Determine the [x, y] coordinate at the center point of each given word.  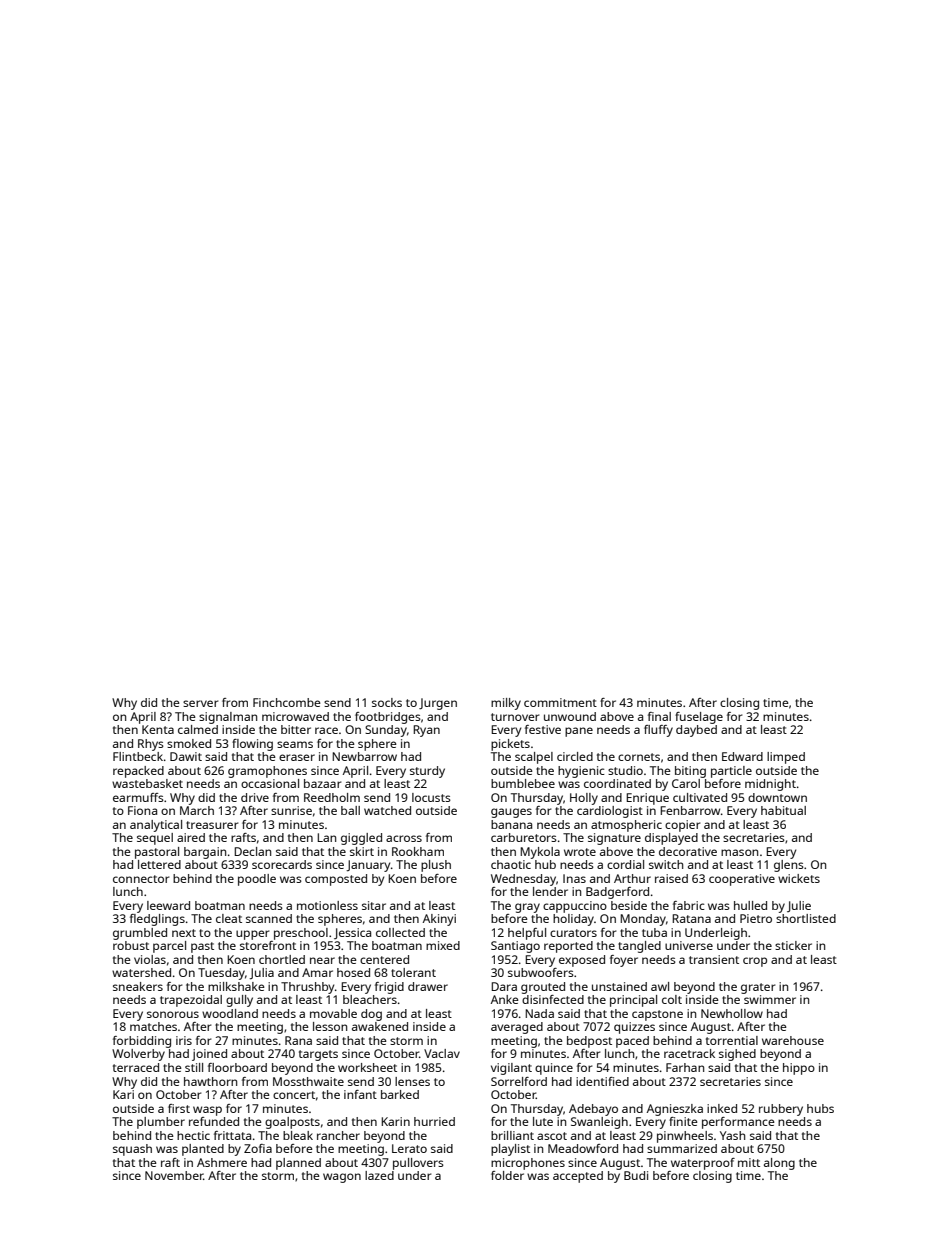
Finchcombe [287, 702]
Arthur [632, 878]
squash [132, 1150]
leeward [168, 905]
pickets [510, 745]
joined [209, 1055]
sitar [374, 905]
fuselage [699, 718]
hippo [799, 1069]
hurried [434, 1121]
